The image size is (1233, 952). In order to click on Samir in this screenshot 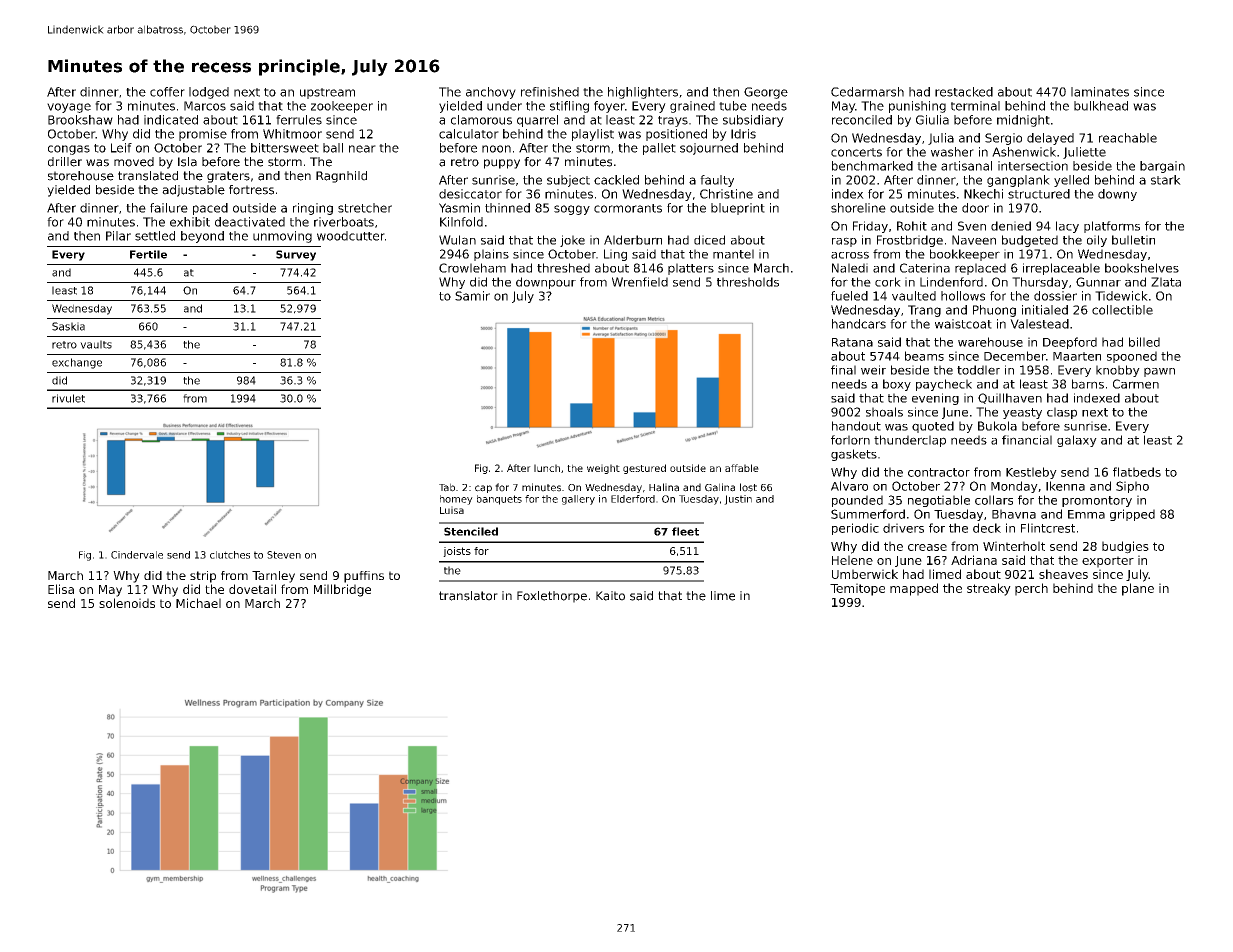, I will do `click(472, 296)`.
